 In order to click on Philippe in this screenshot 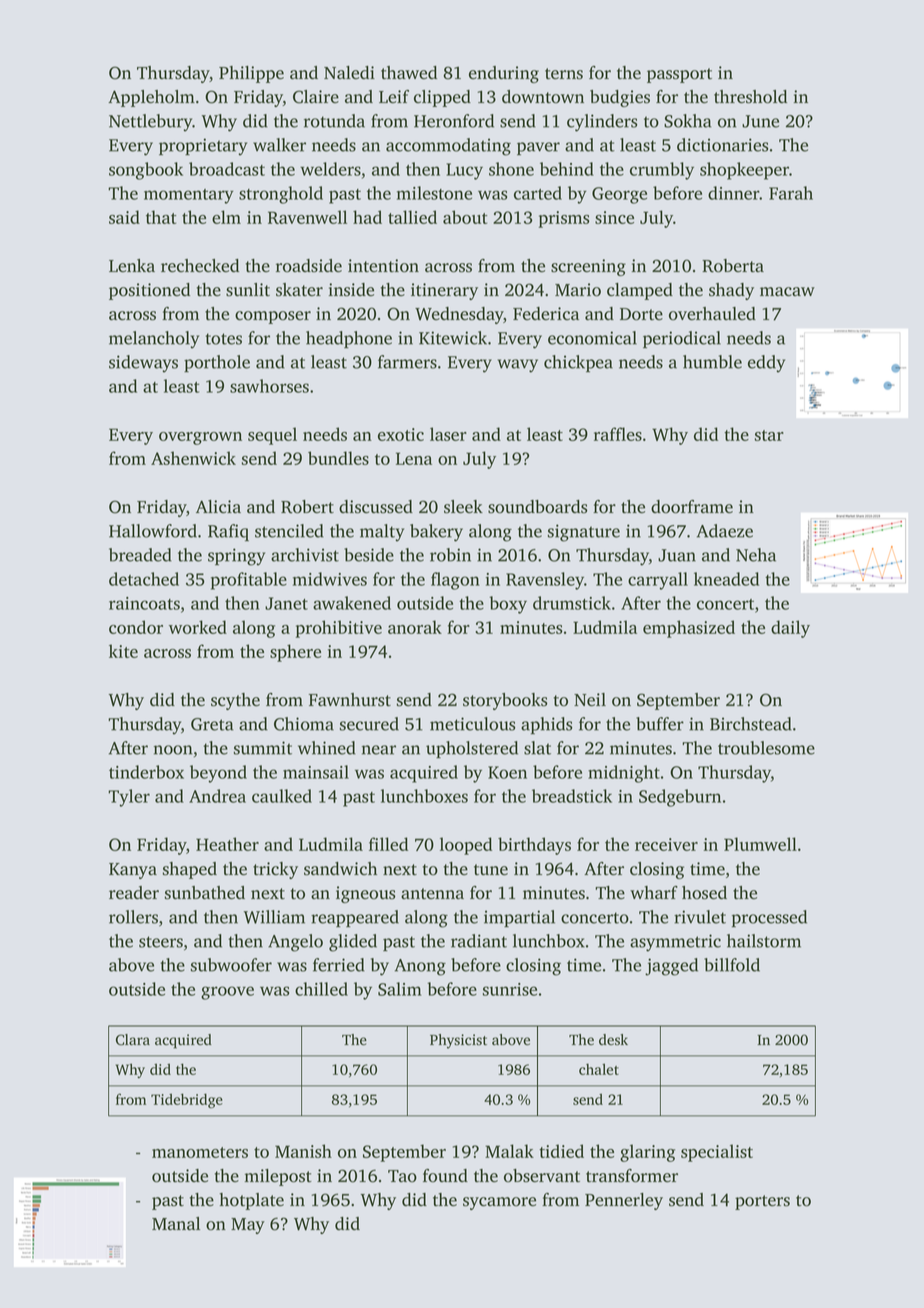, I will do `click(251, 74)`.
